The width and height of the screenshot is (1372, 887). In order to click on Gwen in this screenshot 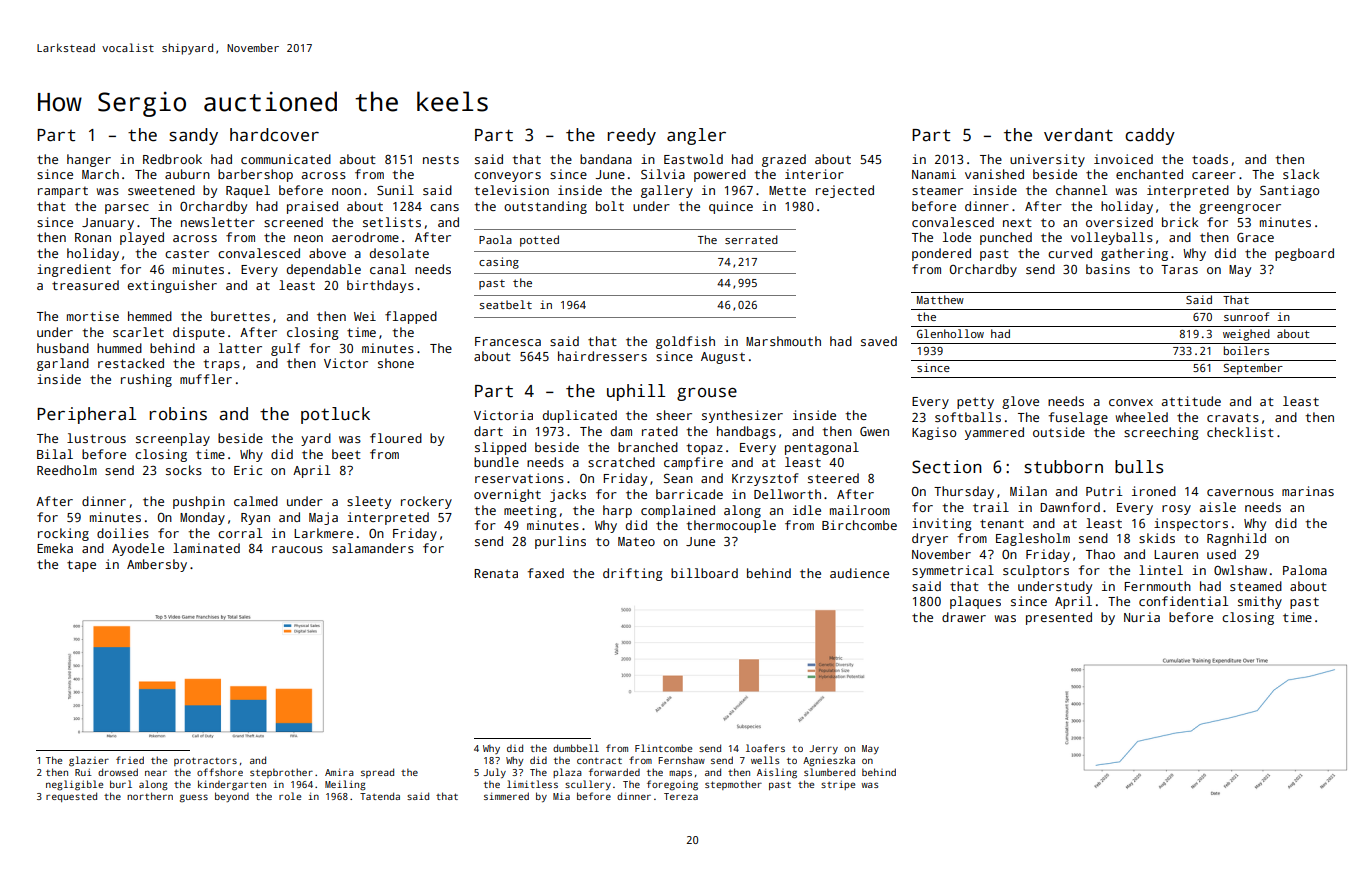, I will do `click(874, 431)`.
